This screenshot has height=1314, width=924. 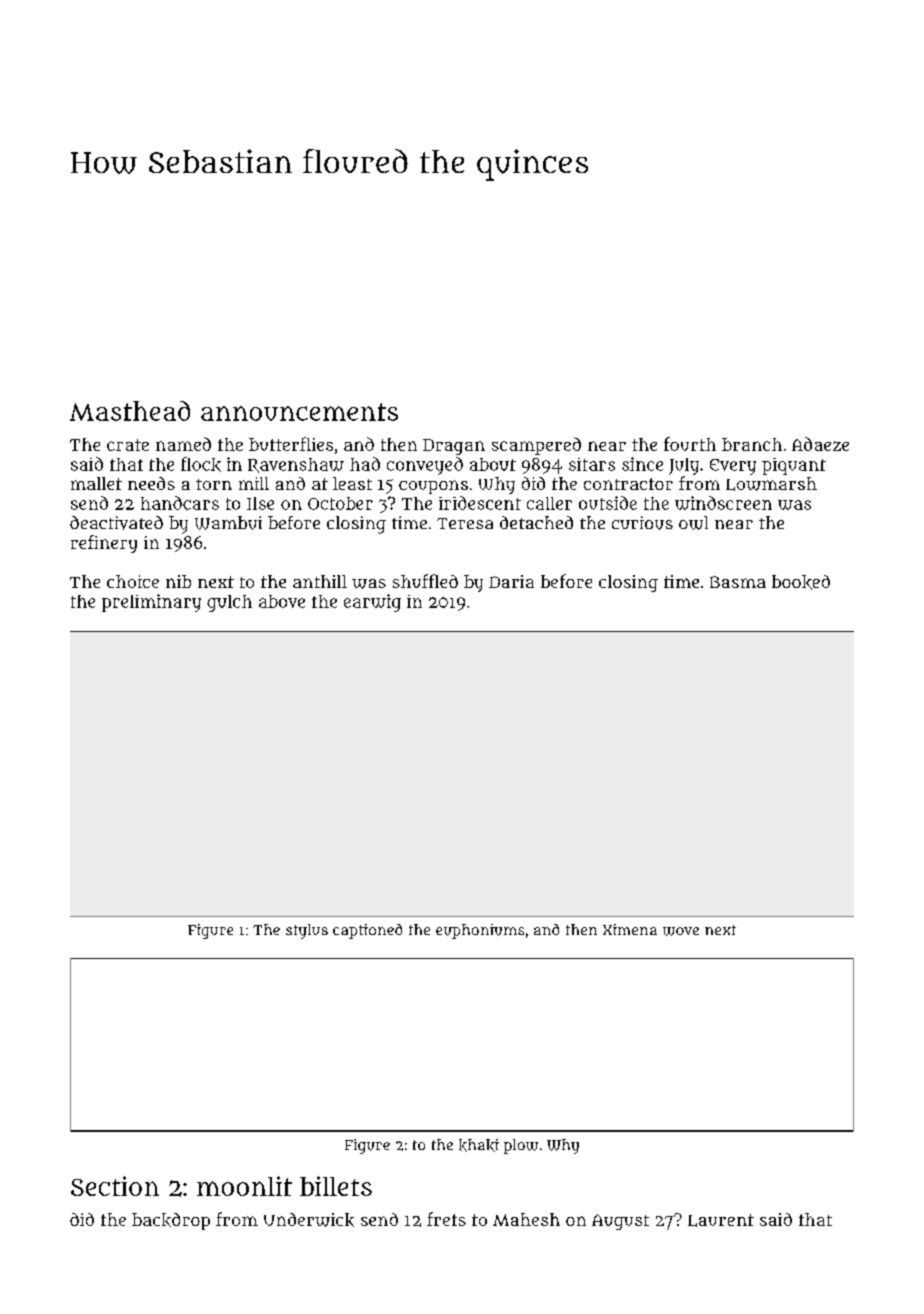 What do you see at coordinates (721, 1220) in the screenshot?
I see `Laurent` at bounding box center [721, 1220].
